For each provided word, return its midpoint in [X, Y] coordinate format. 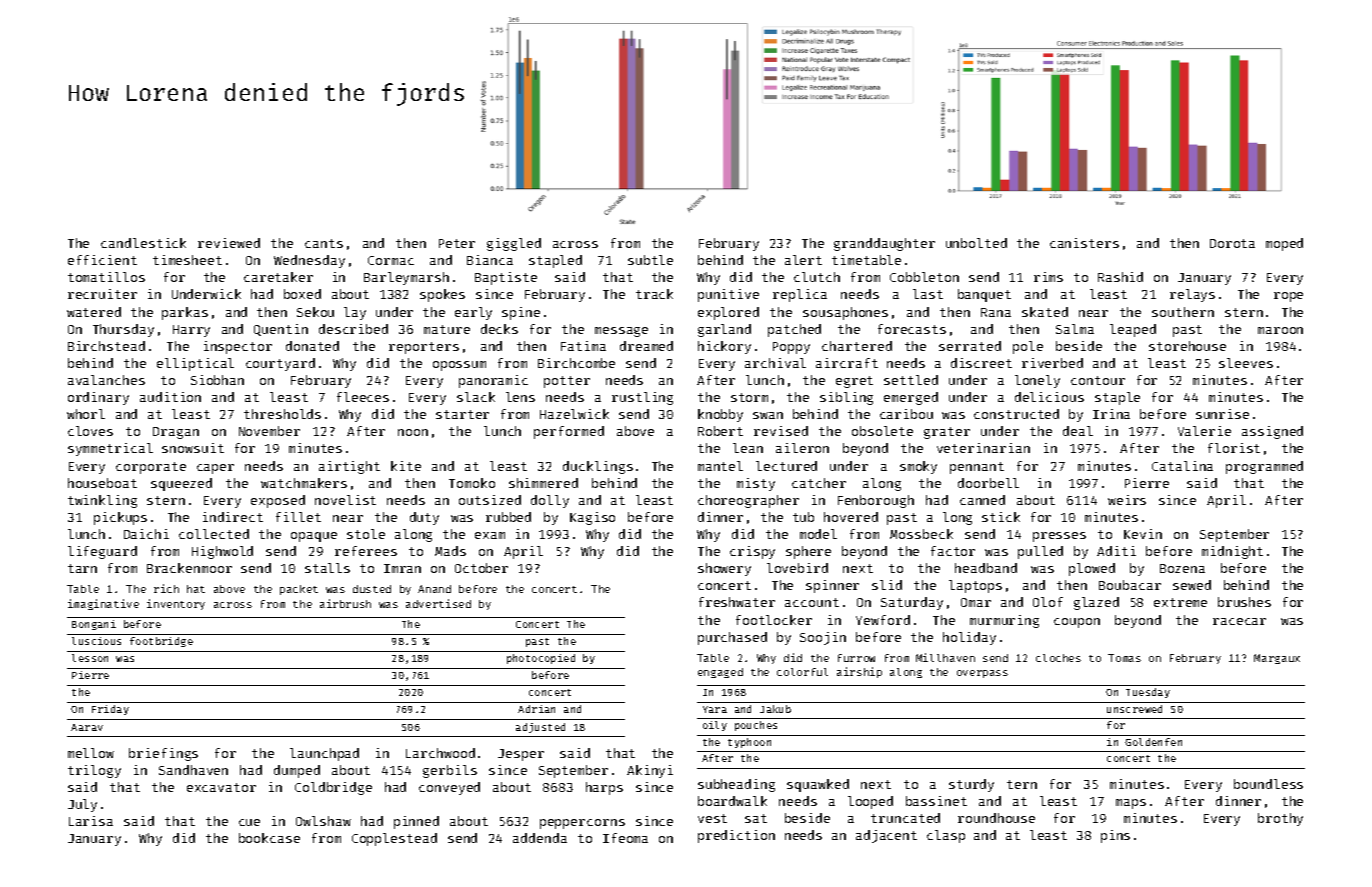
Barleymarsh [406, 278]
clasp [946, 836]
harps [604, 788]
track [654, 294]
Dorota [1232, 243]
